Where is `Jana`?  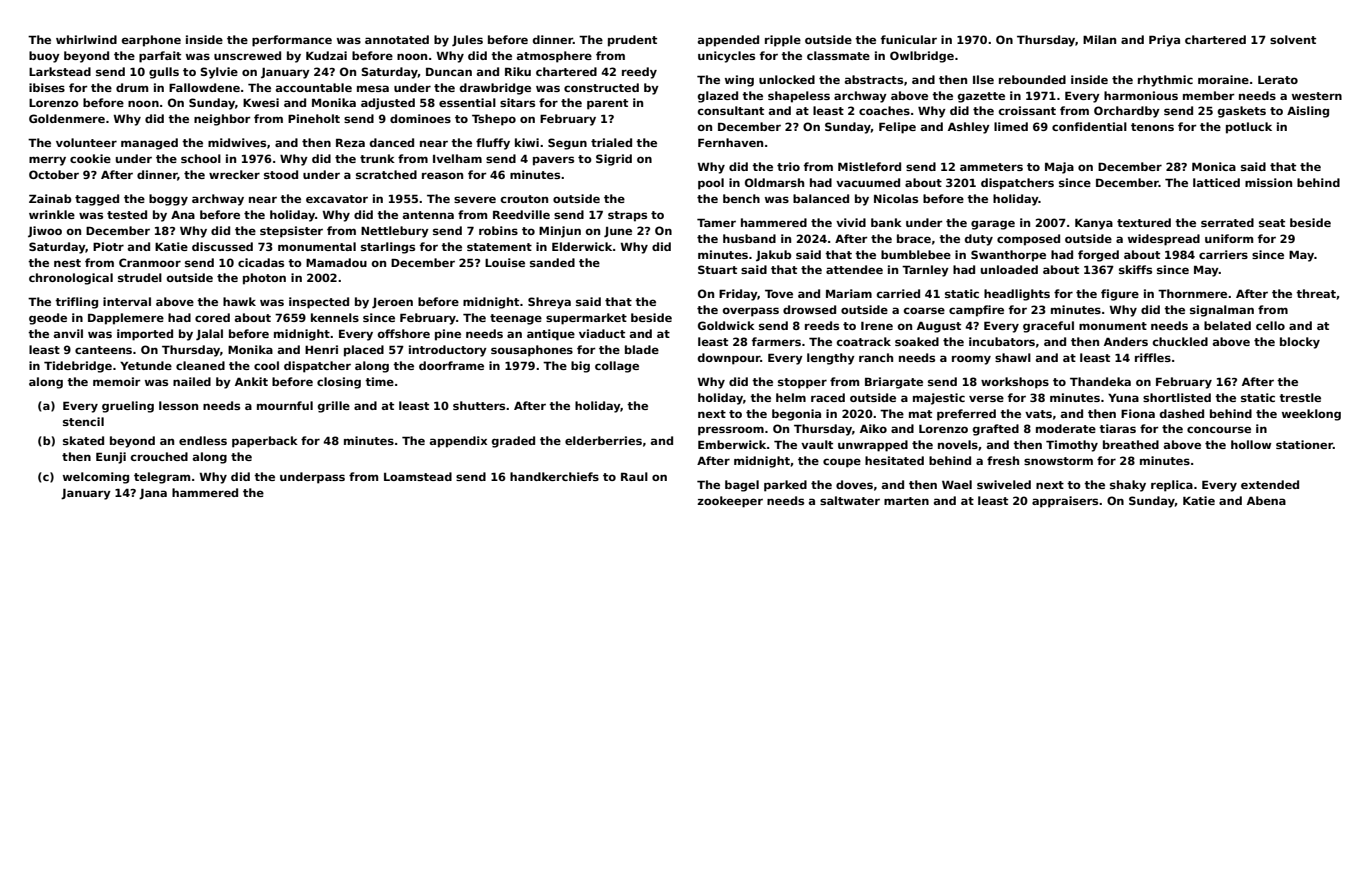
Jana is located at coordinates (153, 494).
